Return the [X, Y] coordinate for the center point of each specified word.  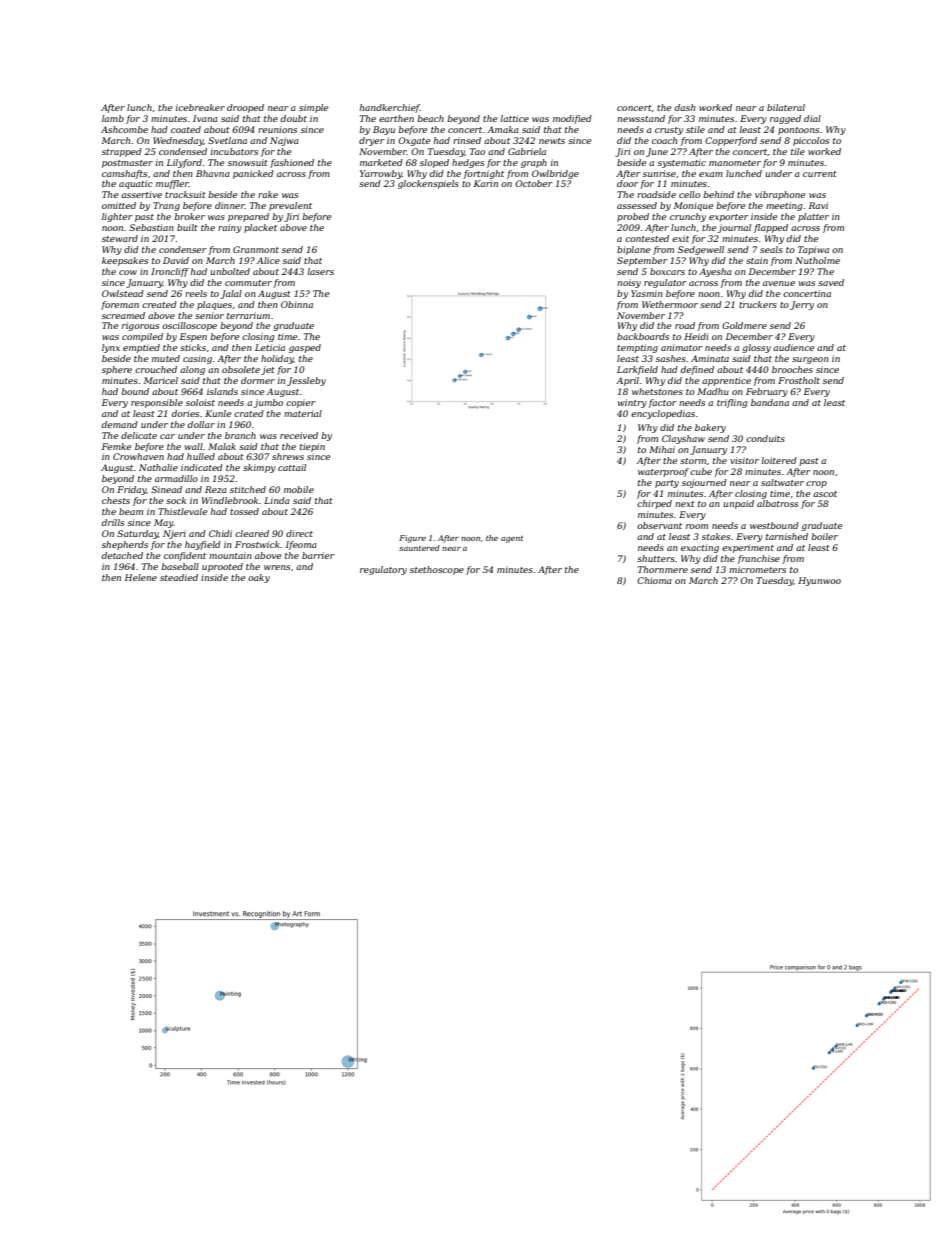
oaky [259, 578]
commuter [248, 283]
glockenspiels [428, 184]
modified [572, 119]
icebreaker [200, 107]
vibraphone [780, 195]
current [820, 174]
